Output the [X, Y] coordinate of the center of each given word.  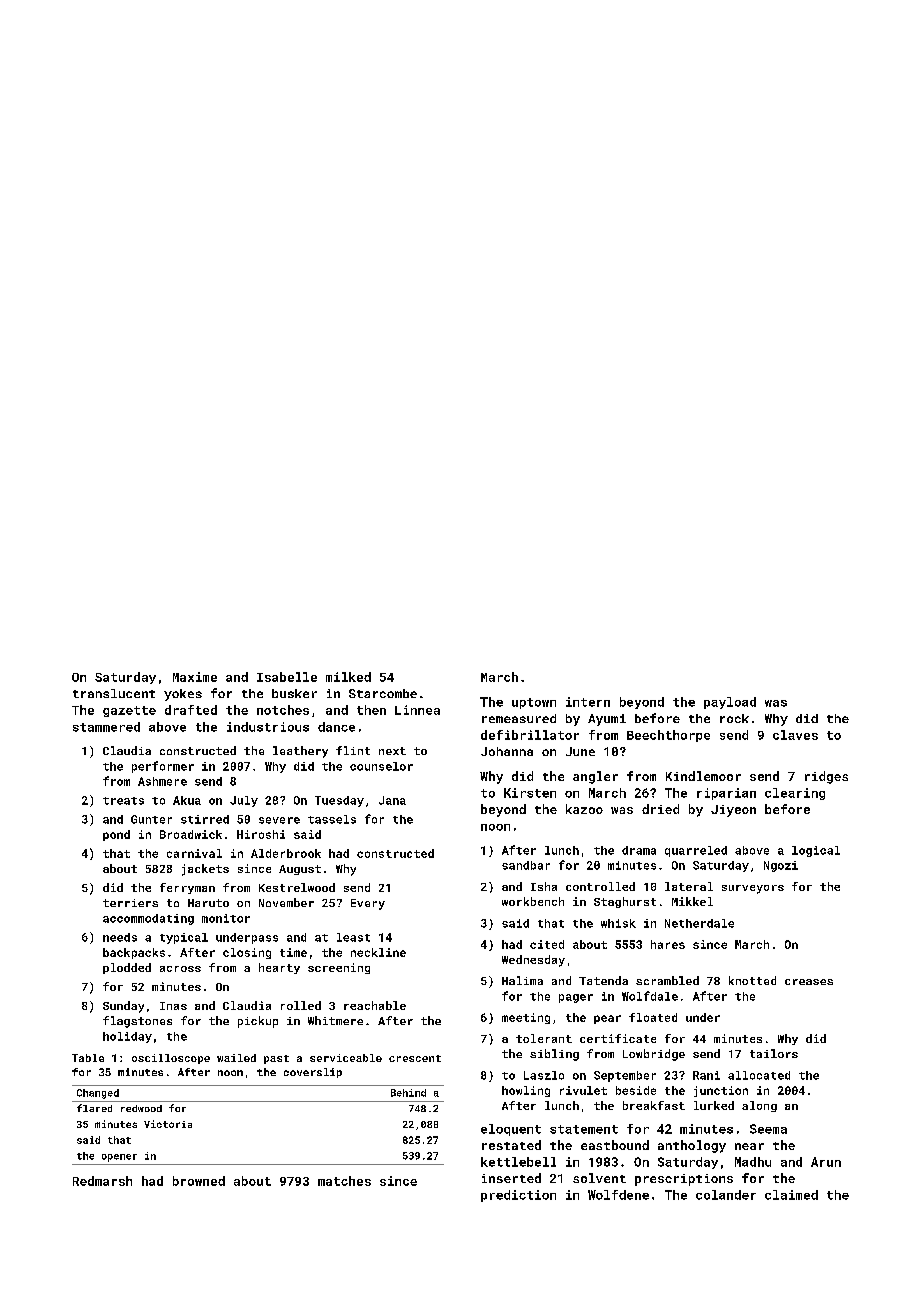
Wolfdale [650, 996]
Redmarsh [102, 1181]
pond [116, 835]
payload [730, 703]
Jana [392, 800]
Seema [768, 1129]
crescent [415, 1058]
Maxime [195, 677]
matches [344, 1181]
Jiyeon [733, 811]
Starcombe [383, 693]
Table [88, 1058]
